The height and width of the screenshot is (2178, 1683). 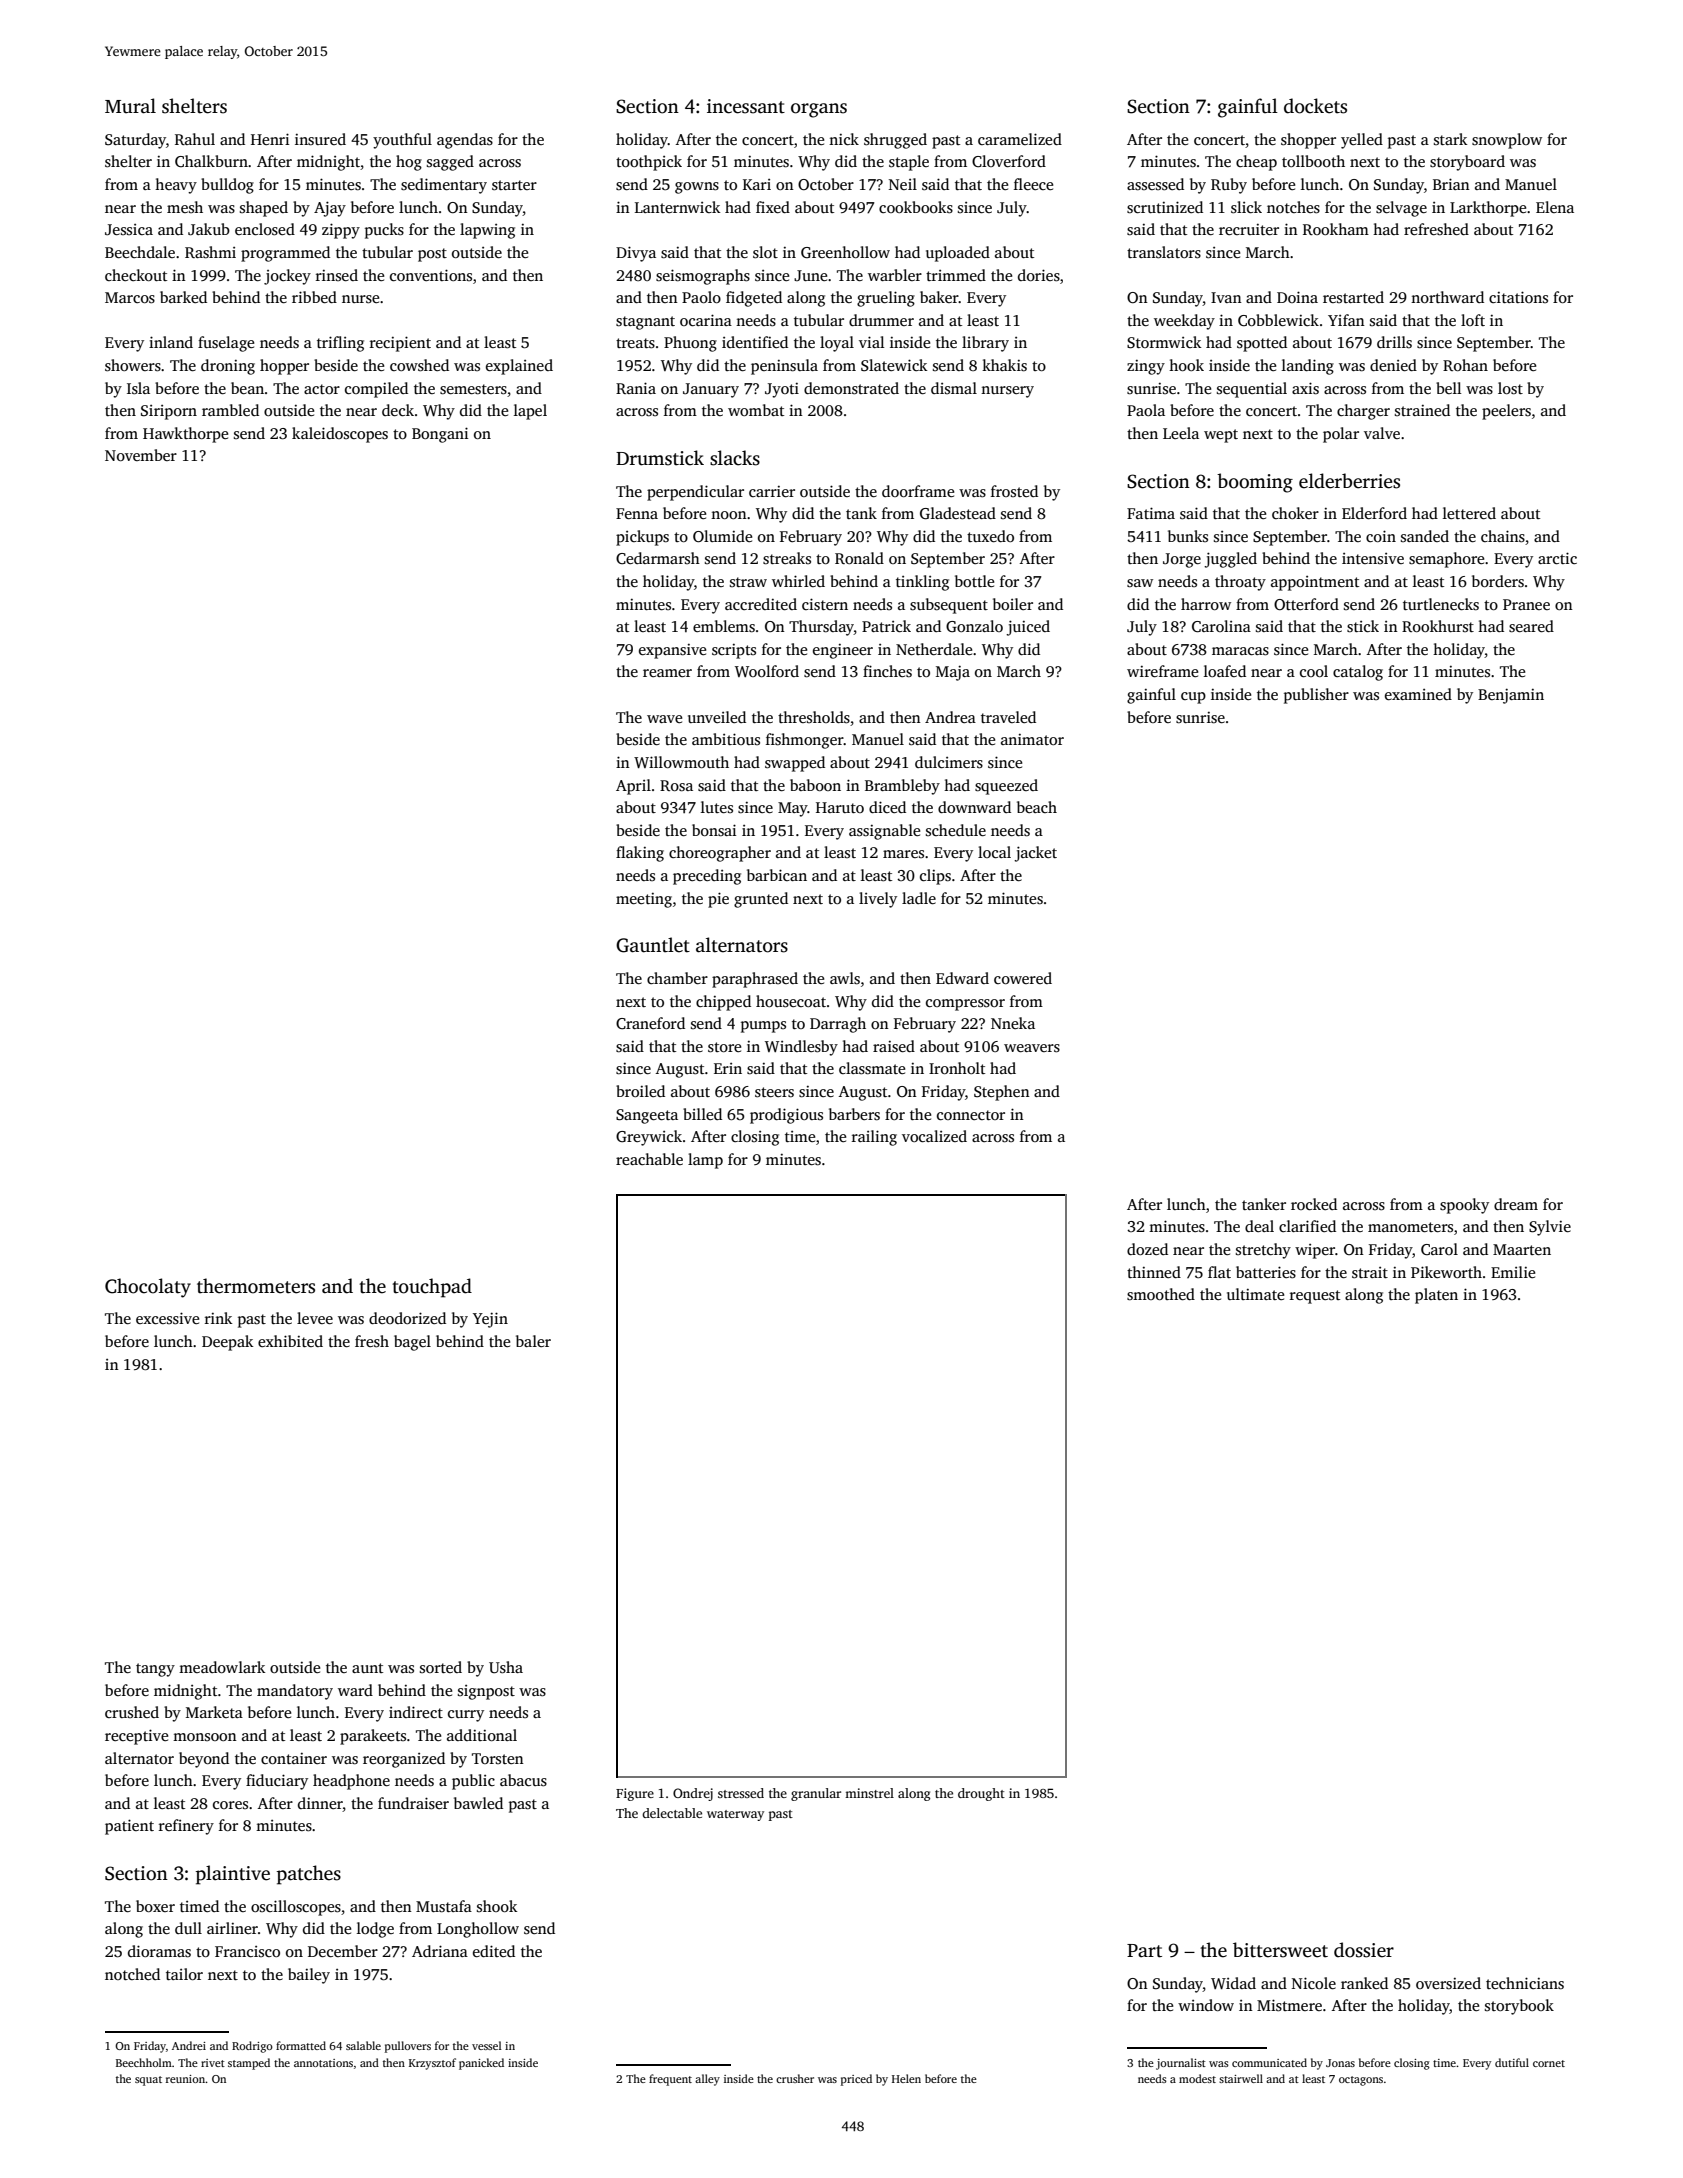 I want to click on youthful, so click(x=402, y=141).
